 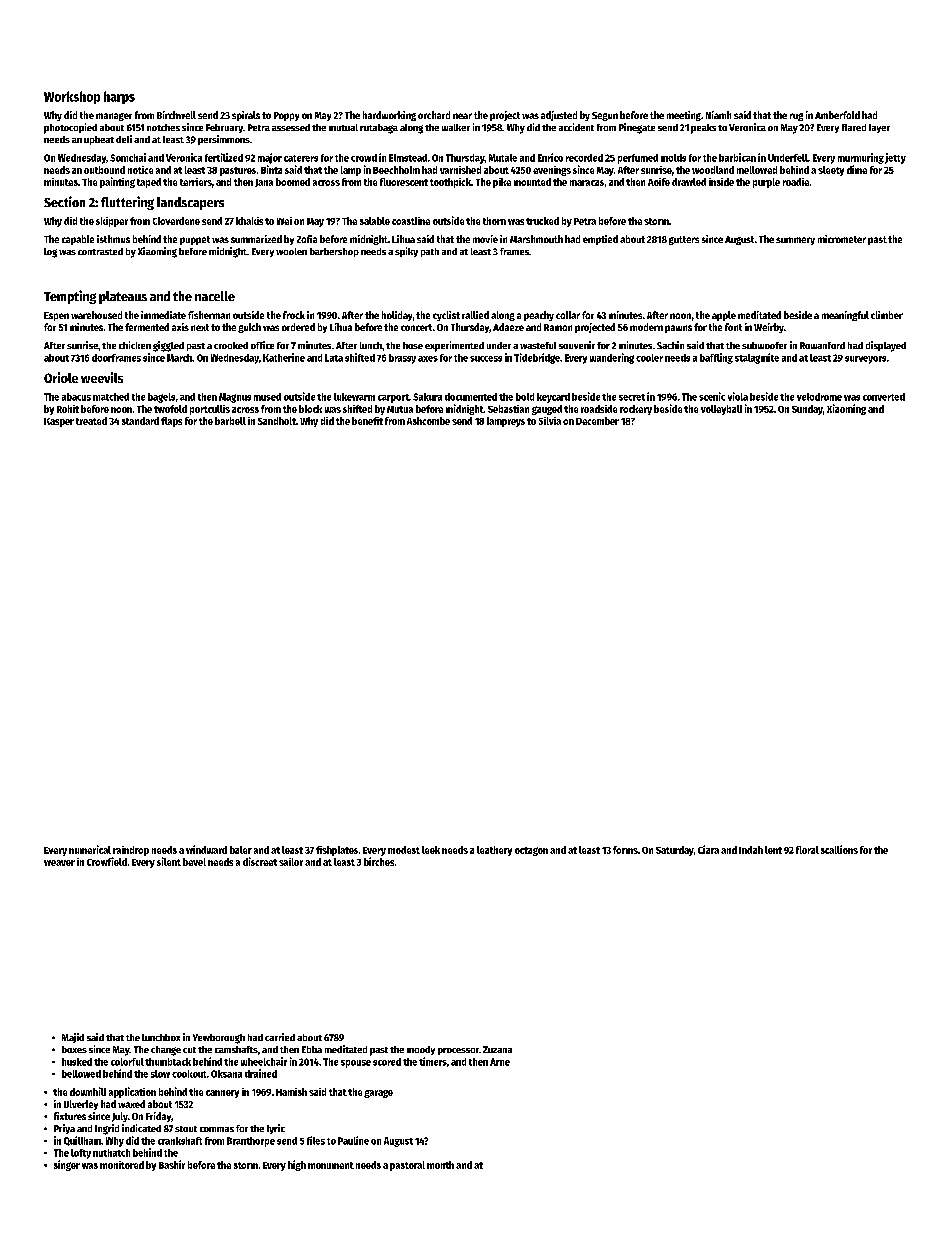 I want to click on orchard, so click(x=434, y=115).
